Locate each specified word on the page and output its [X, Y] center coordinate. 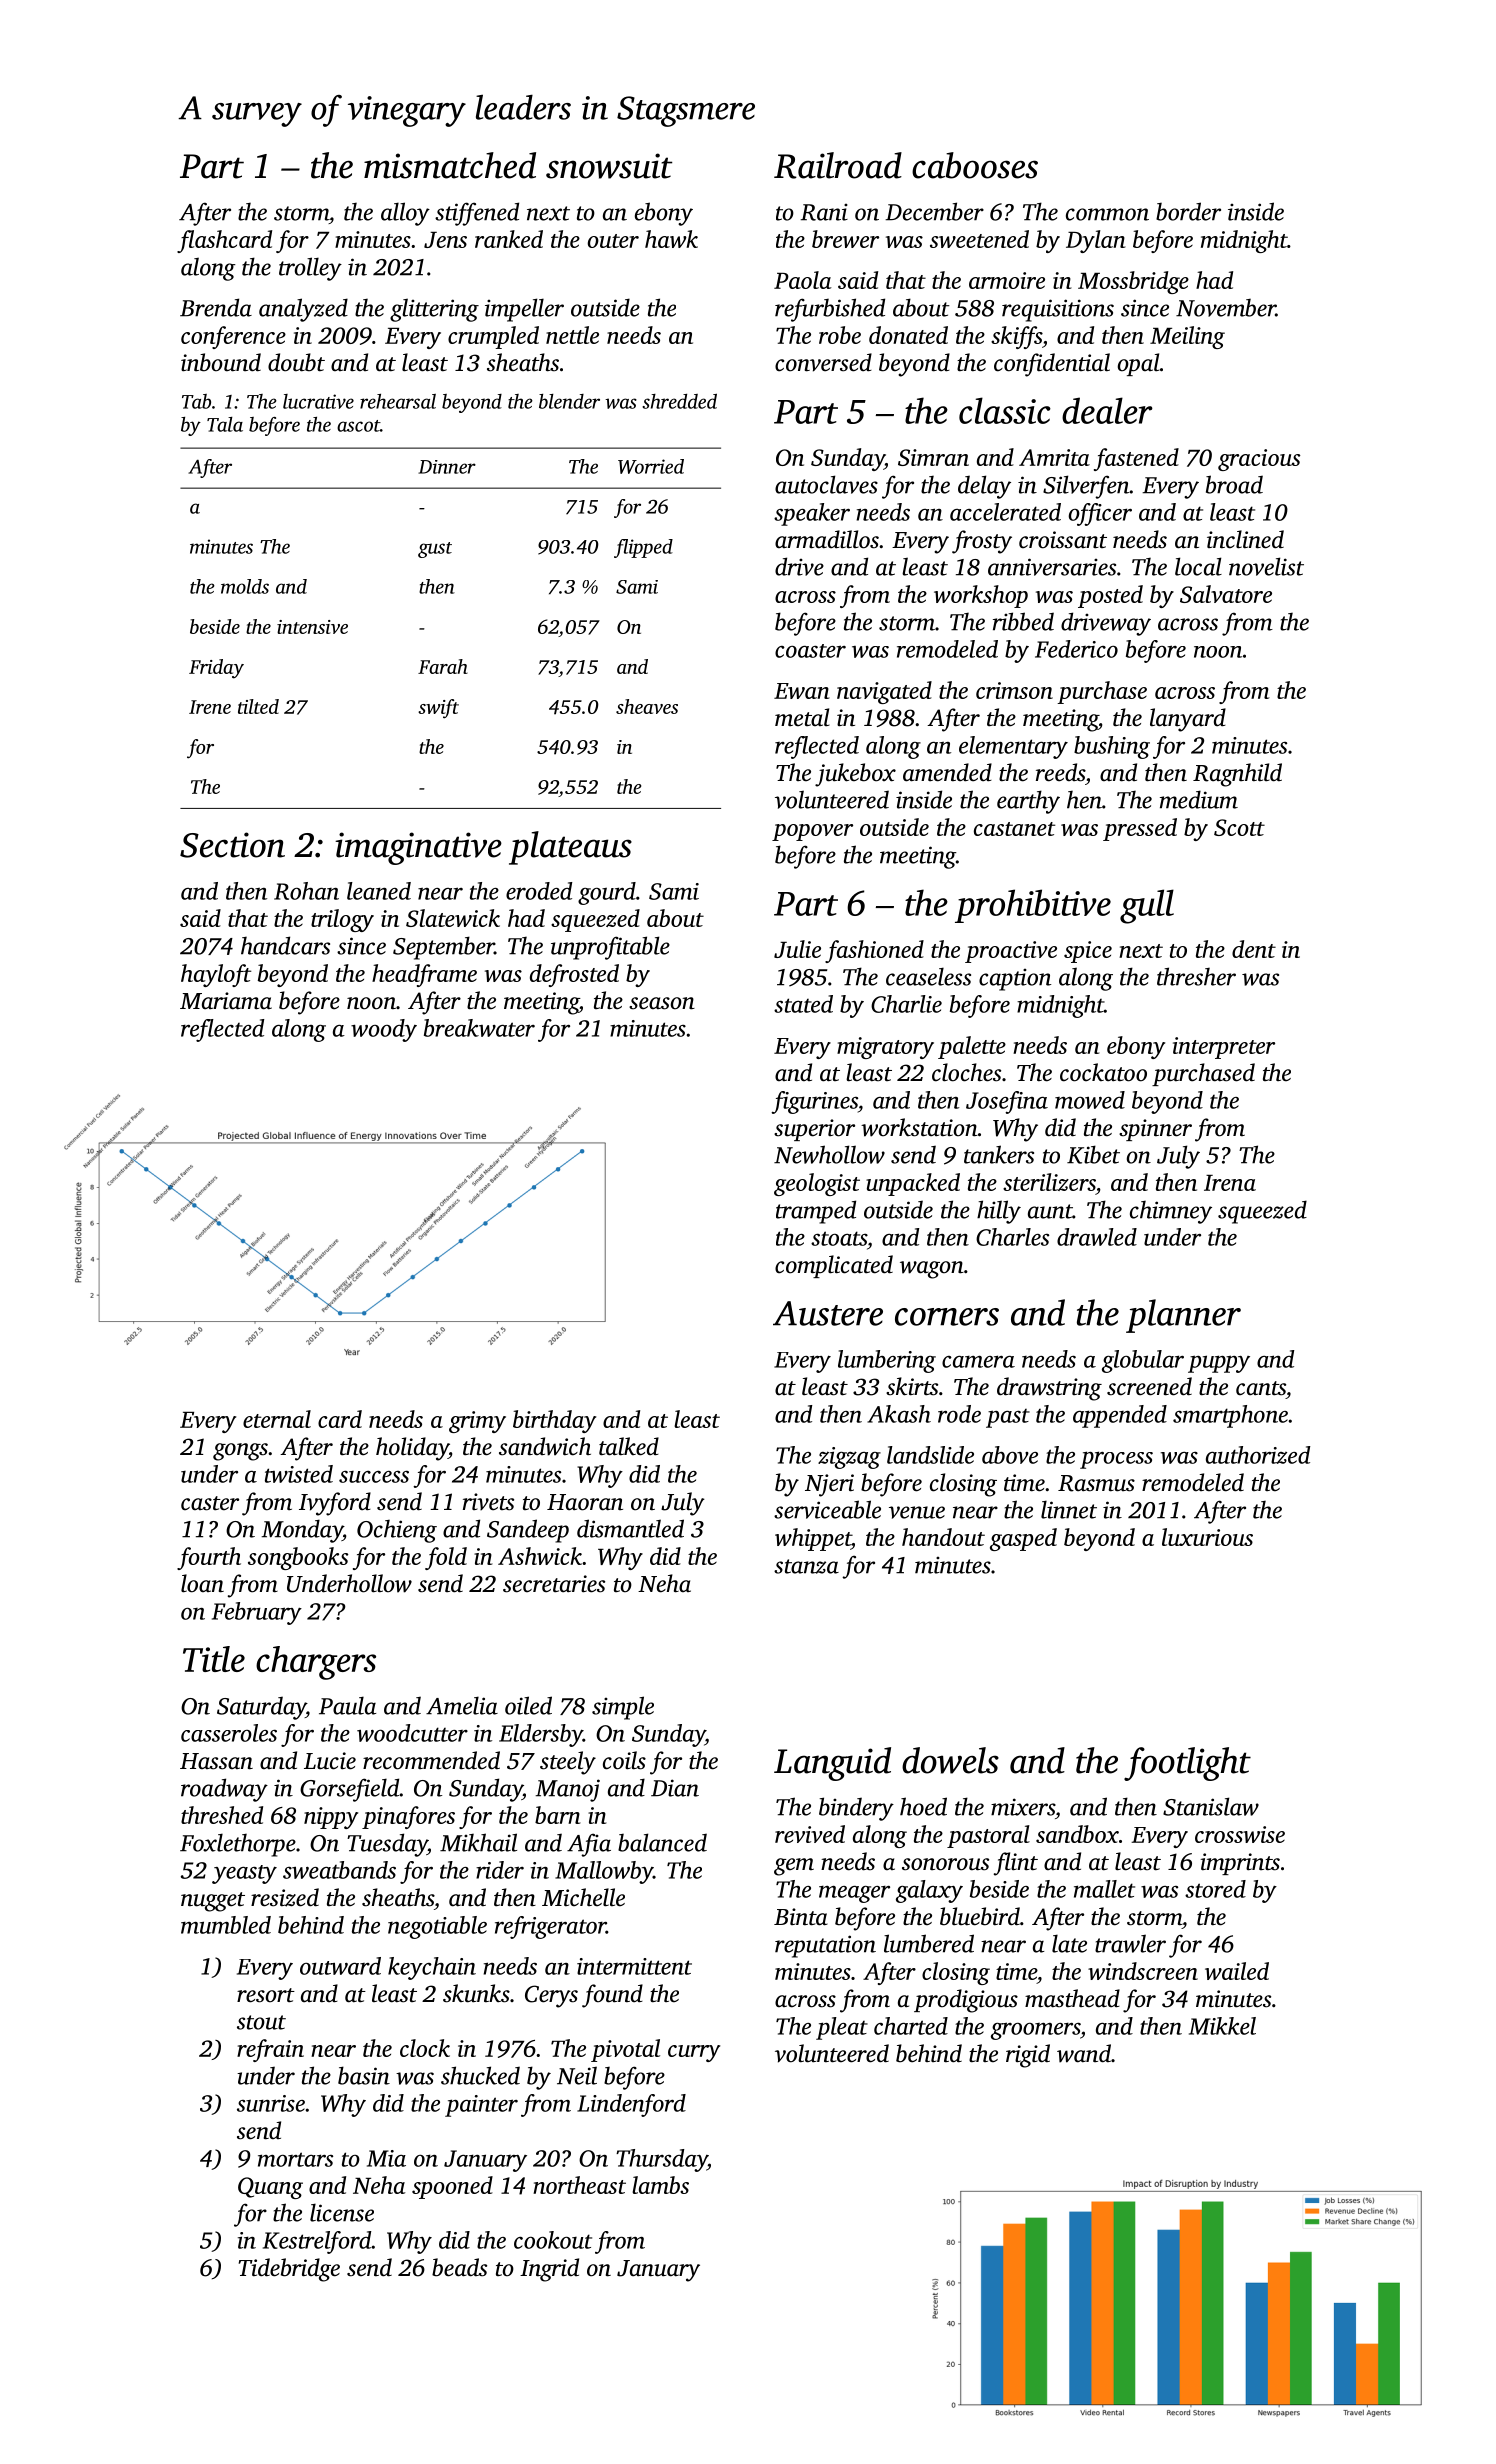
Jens [445, 240]
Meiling [1187, 337]
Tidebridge [289, 2270]
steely [568, 1763]
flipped [643, 548]
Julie [797, 949]
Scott [1239, 827]
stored [1215, 1889]
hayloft [216, 975]
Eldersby [541, 1735]
